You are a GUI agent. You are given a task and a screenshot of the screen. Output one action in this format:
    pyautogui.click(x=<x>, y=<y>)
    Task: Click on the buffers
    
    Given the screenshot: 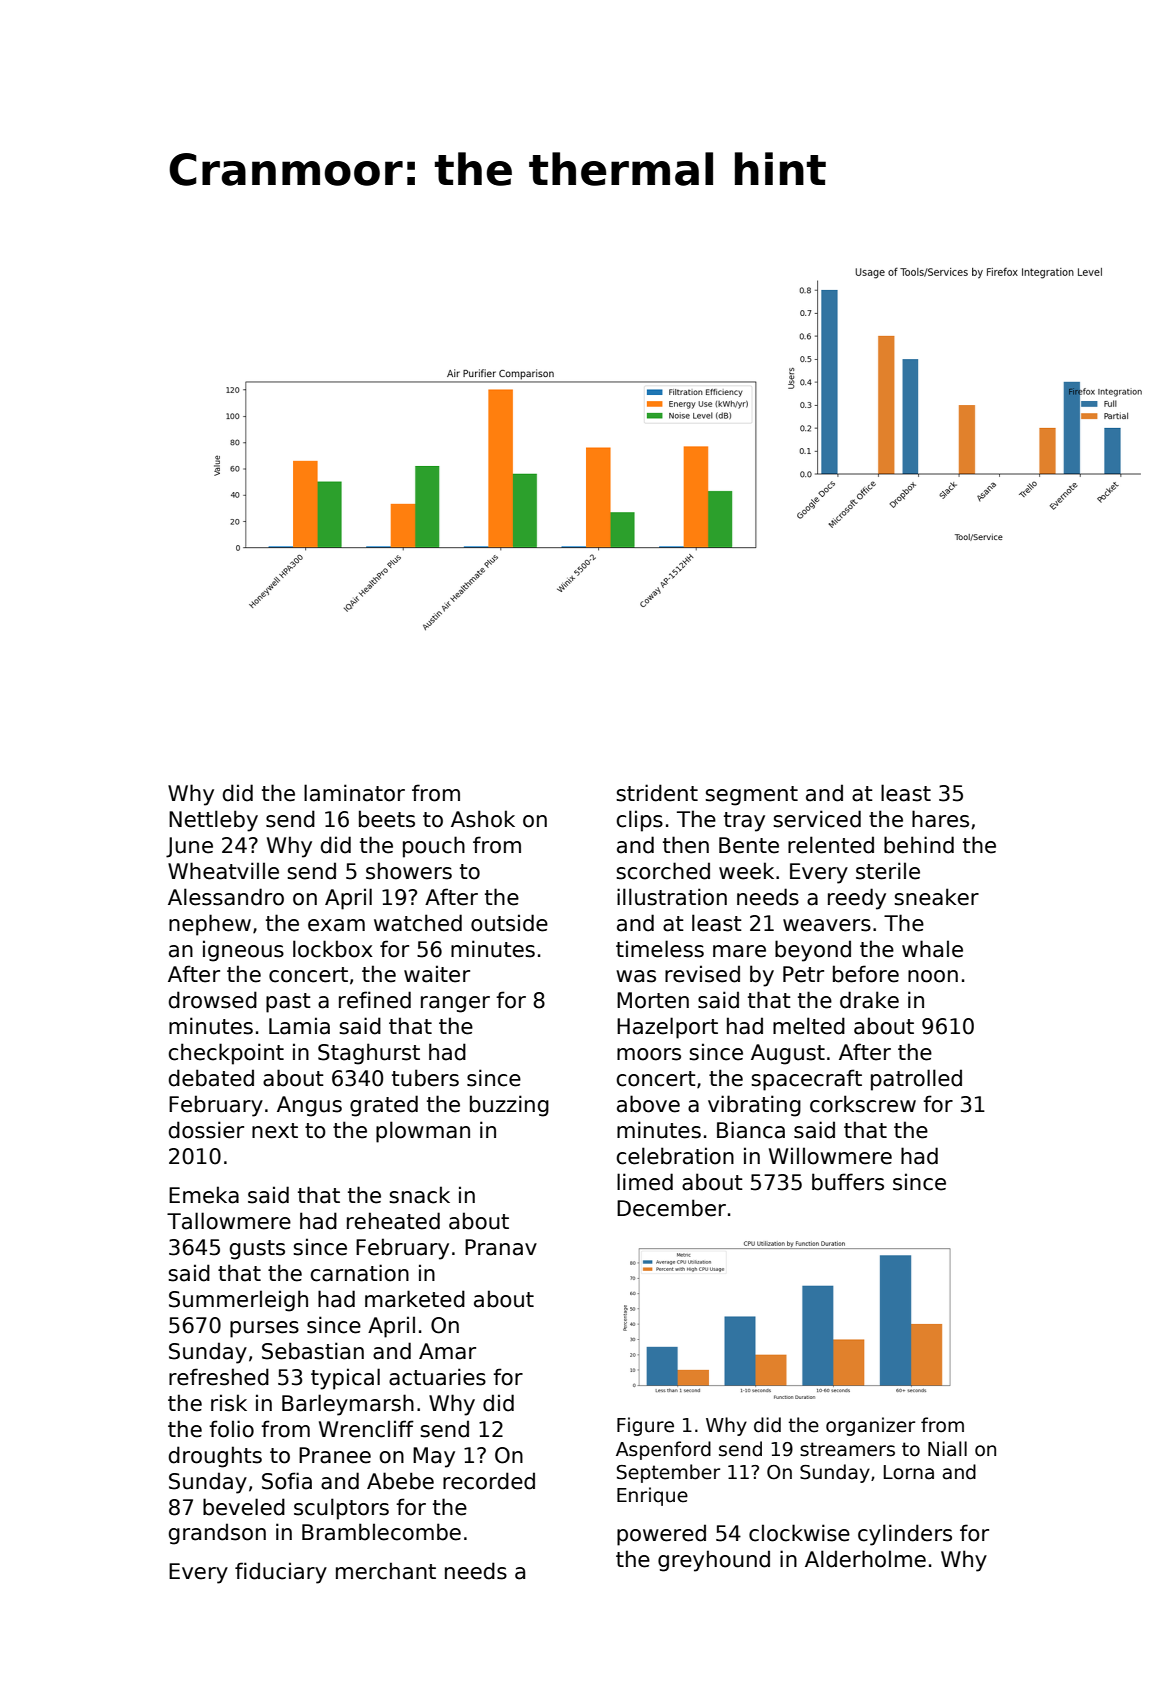 What is the action you would take?
    pyautogui.click(x=848, y=1182)
